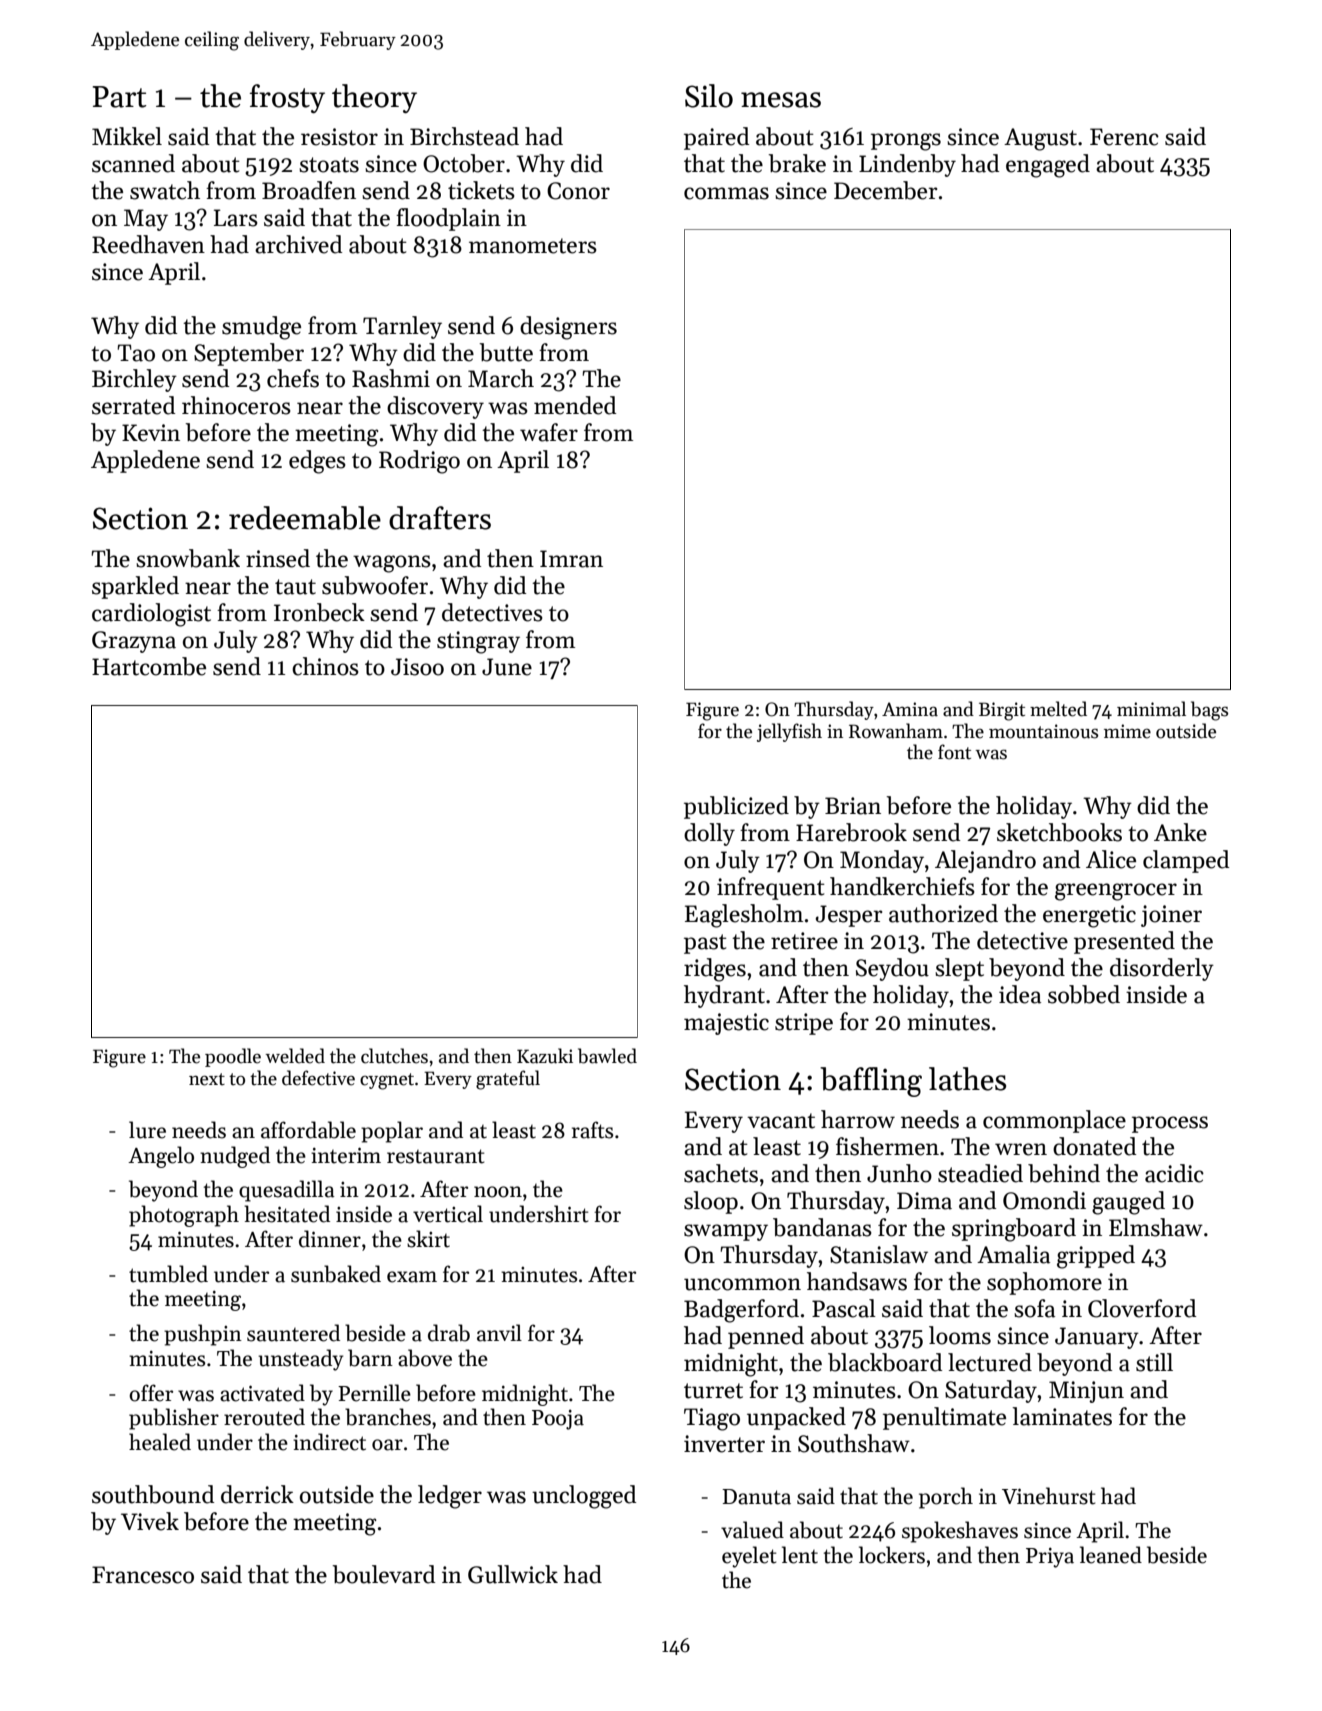  Describe the element at coordinates (741, 1311) in the screenshot. I see `Badgerford` at that location.
